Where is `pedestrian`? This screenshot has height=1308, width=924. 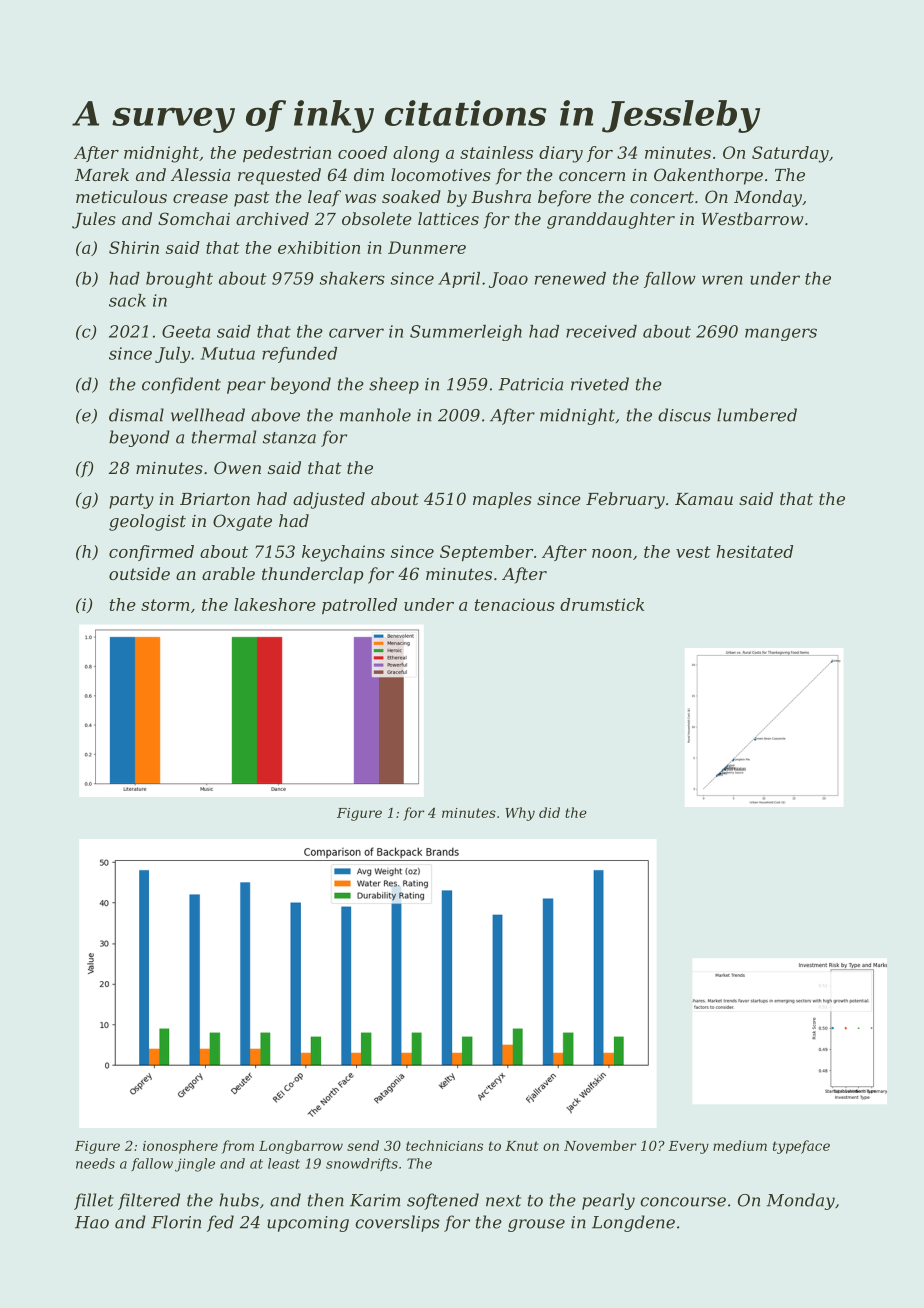
pedestrian is located at coordinates (287, 154).
